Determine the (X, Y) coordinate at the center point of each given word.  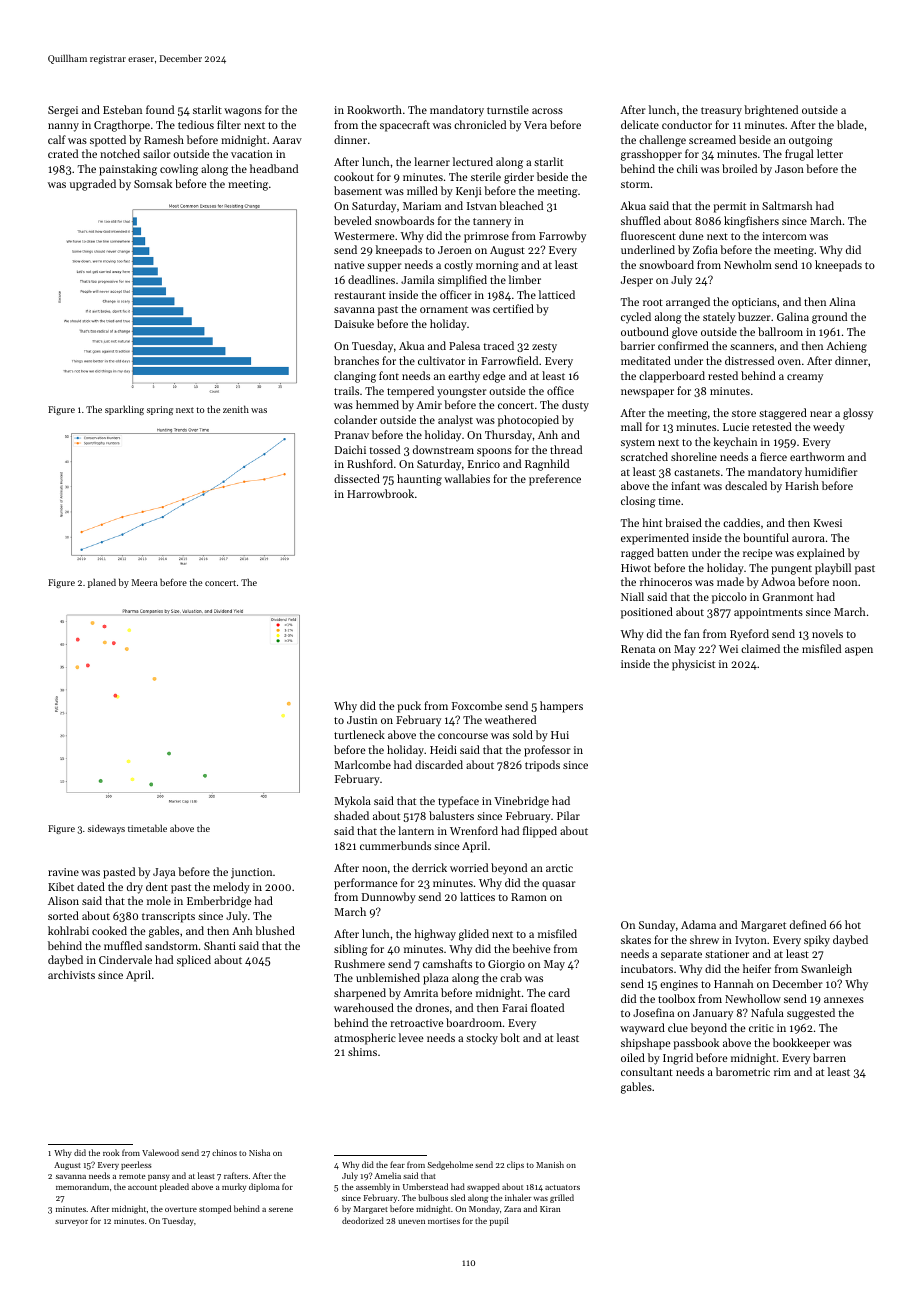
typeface (458, 802)
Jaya (164, 873)
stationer (727, 954)
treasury (721, 112)
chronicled (480, 124)
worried (469, 867)
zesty (544, 348)
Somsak (153, 183)
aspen (859, 651)
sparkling (124, 410)
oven (789, 362)
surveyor (71, 1223)
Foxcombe (477, 705)
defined (808, 924)
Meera (145, 582)
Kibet (61, 886)
